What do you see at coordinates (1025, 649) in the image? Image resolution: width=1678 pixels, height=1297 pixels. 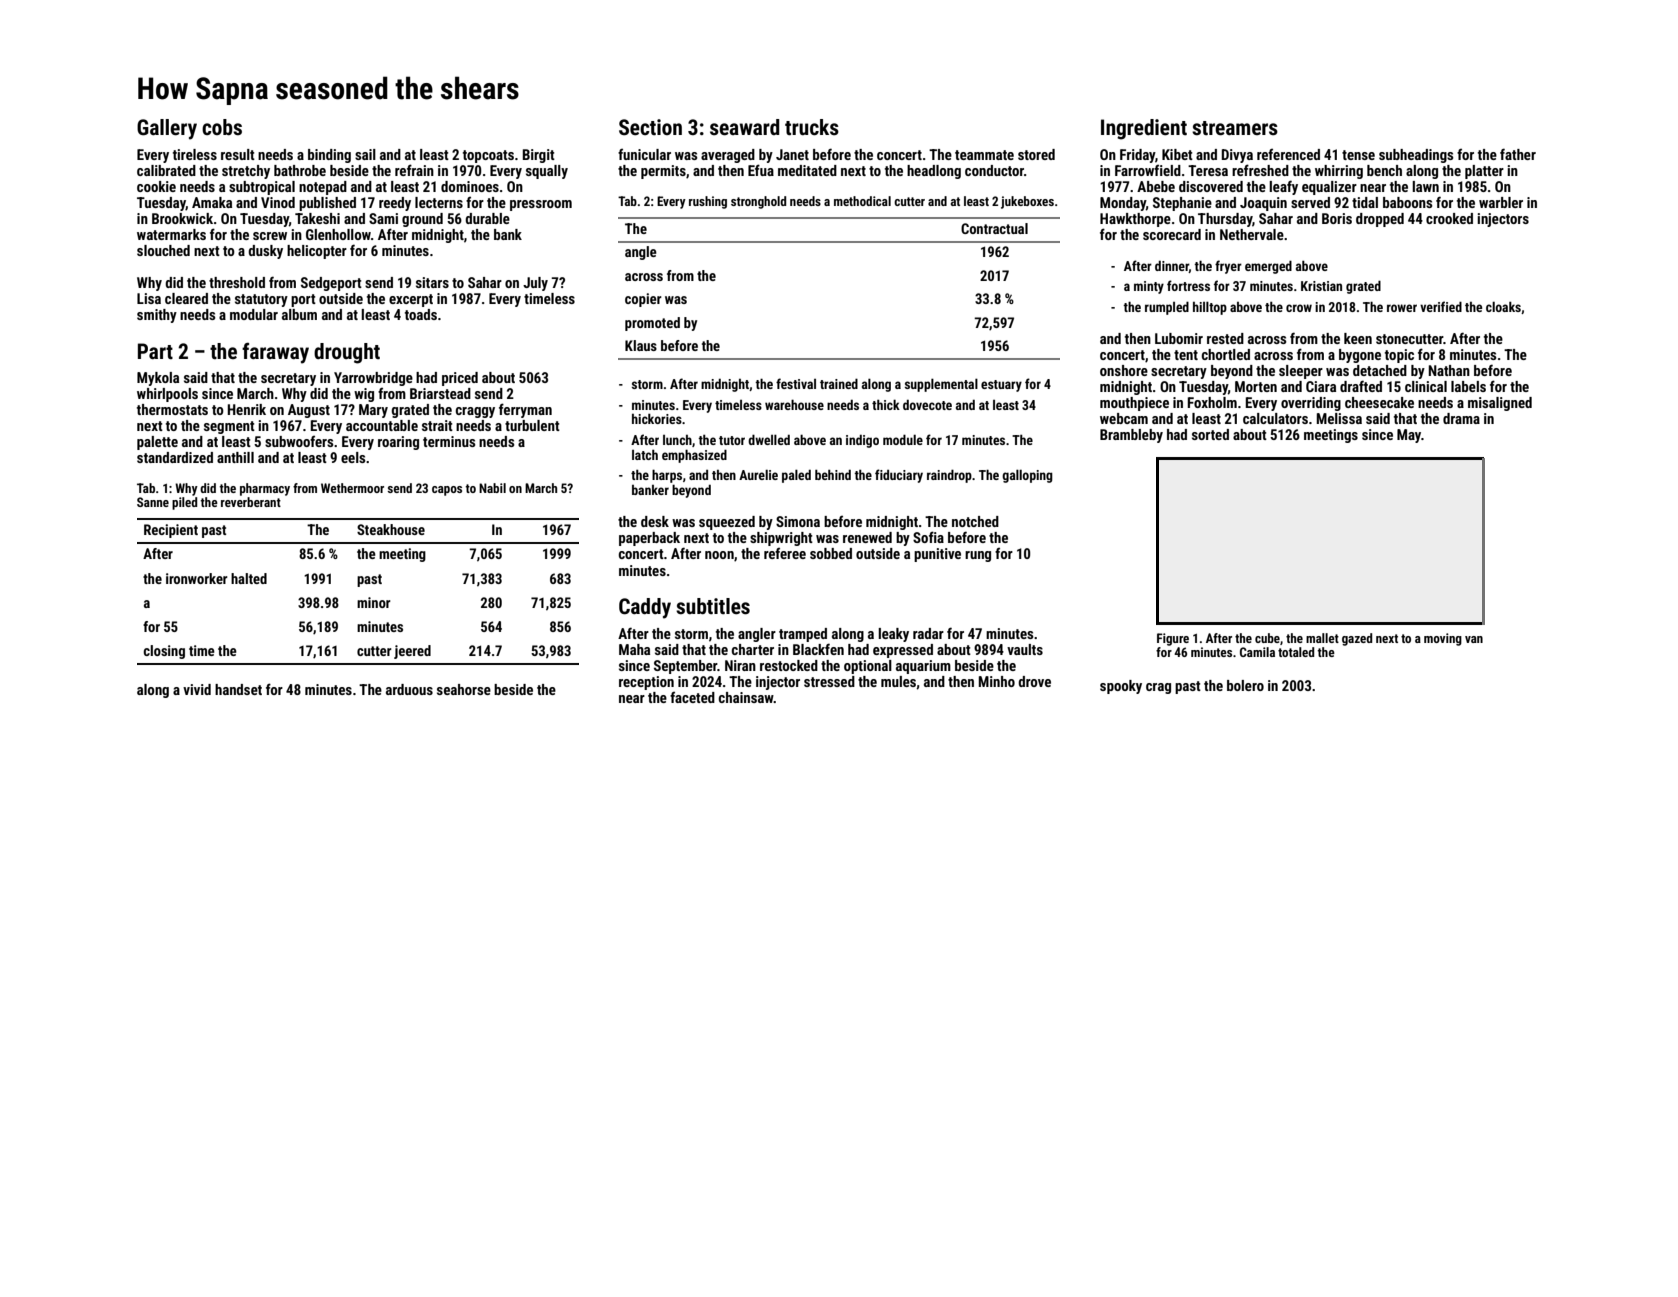 I see `vaults` at bounding box center [1025, 649].
